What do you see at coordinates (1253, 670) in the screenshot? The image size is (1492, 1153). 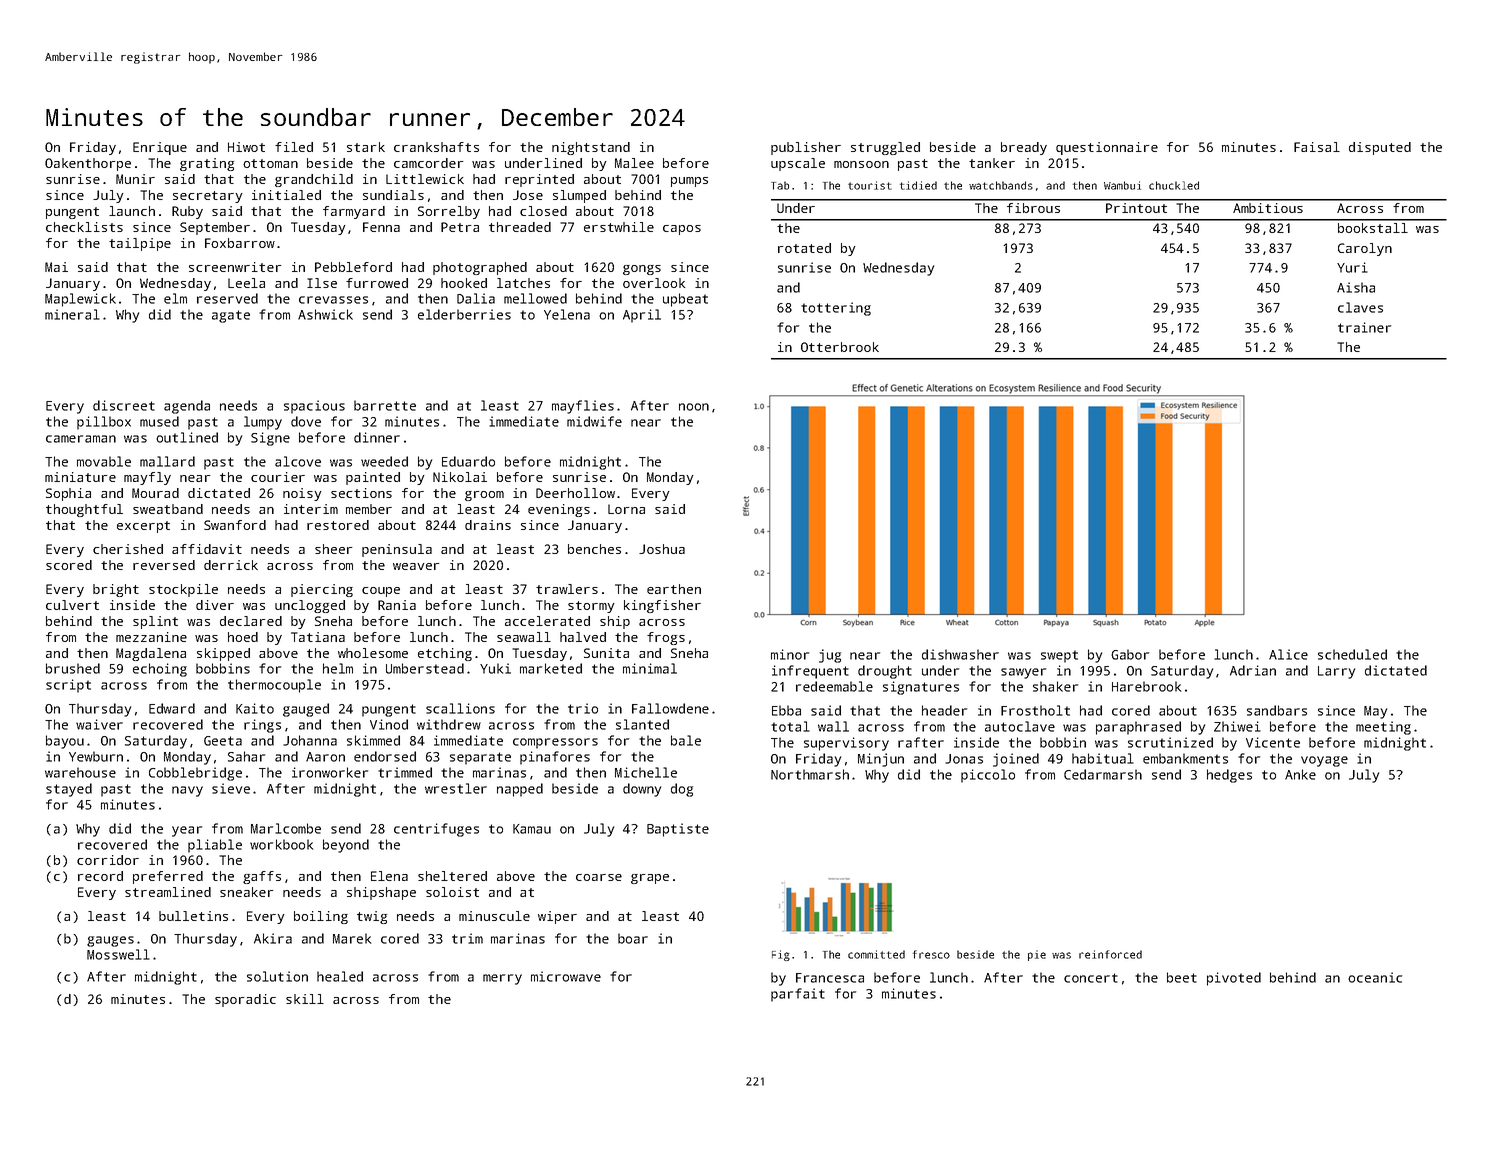 I see `Adrian` at bounding box center [1253, 670].
